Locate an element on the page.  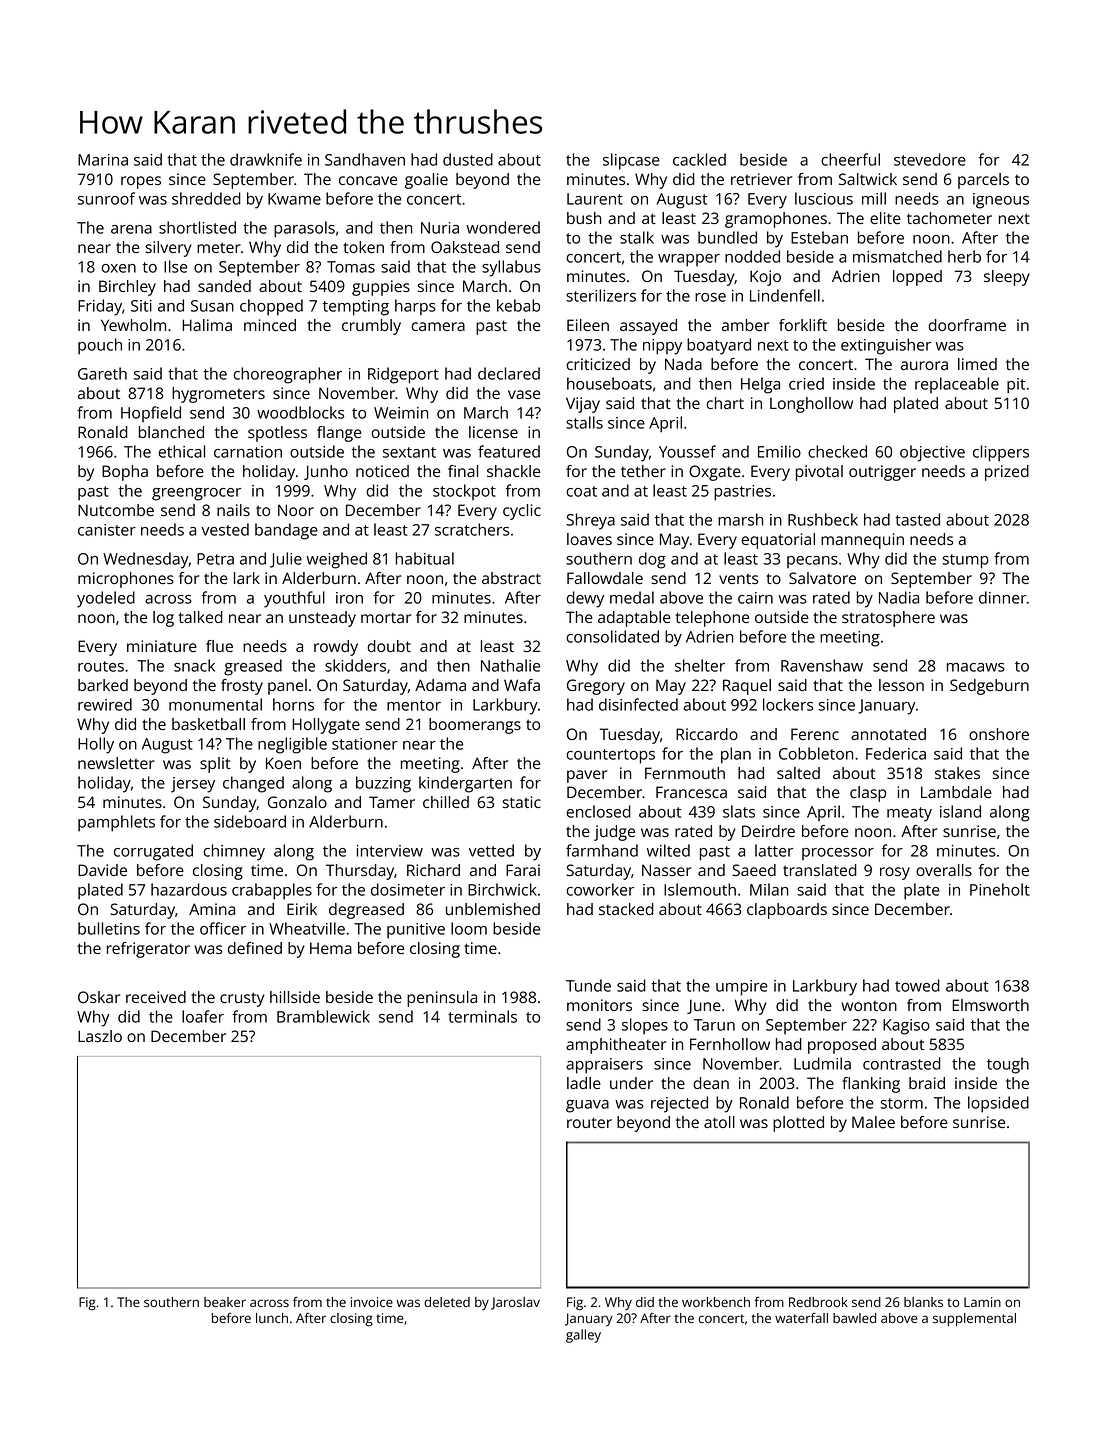
stacked is located at coordinates (626, 909).
